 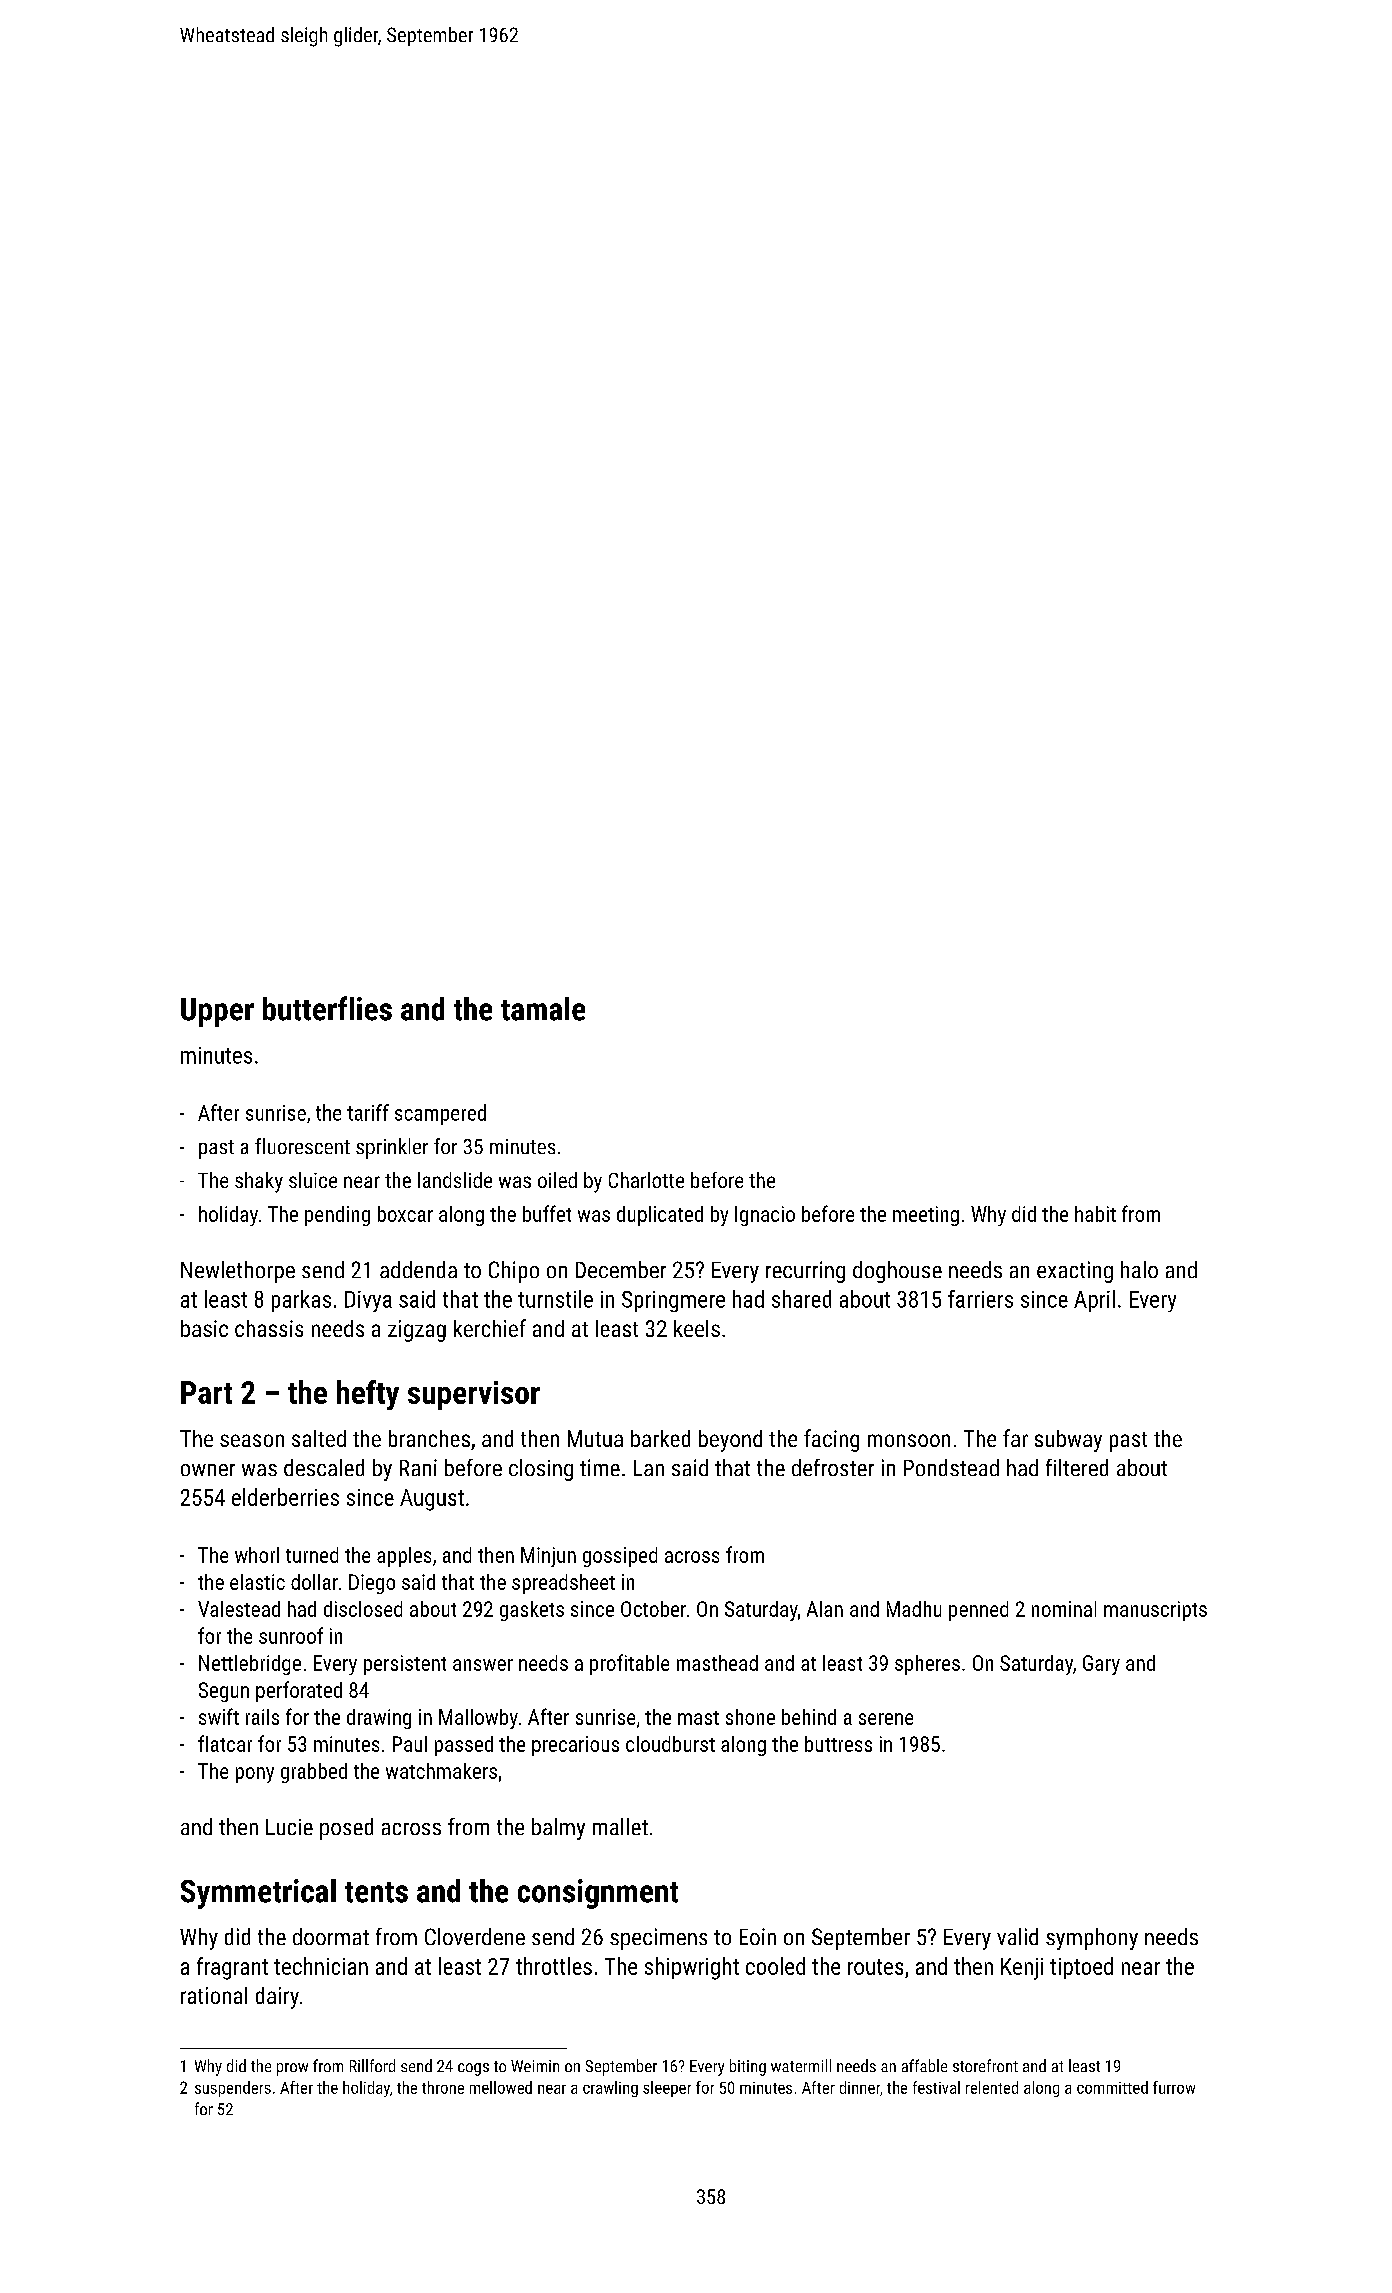 I want to click on supervisor, so click(x=474, y=1395).
